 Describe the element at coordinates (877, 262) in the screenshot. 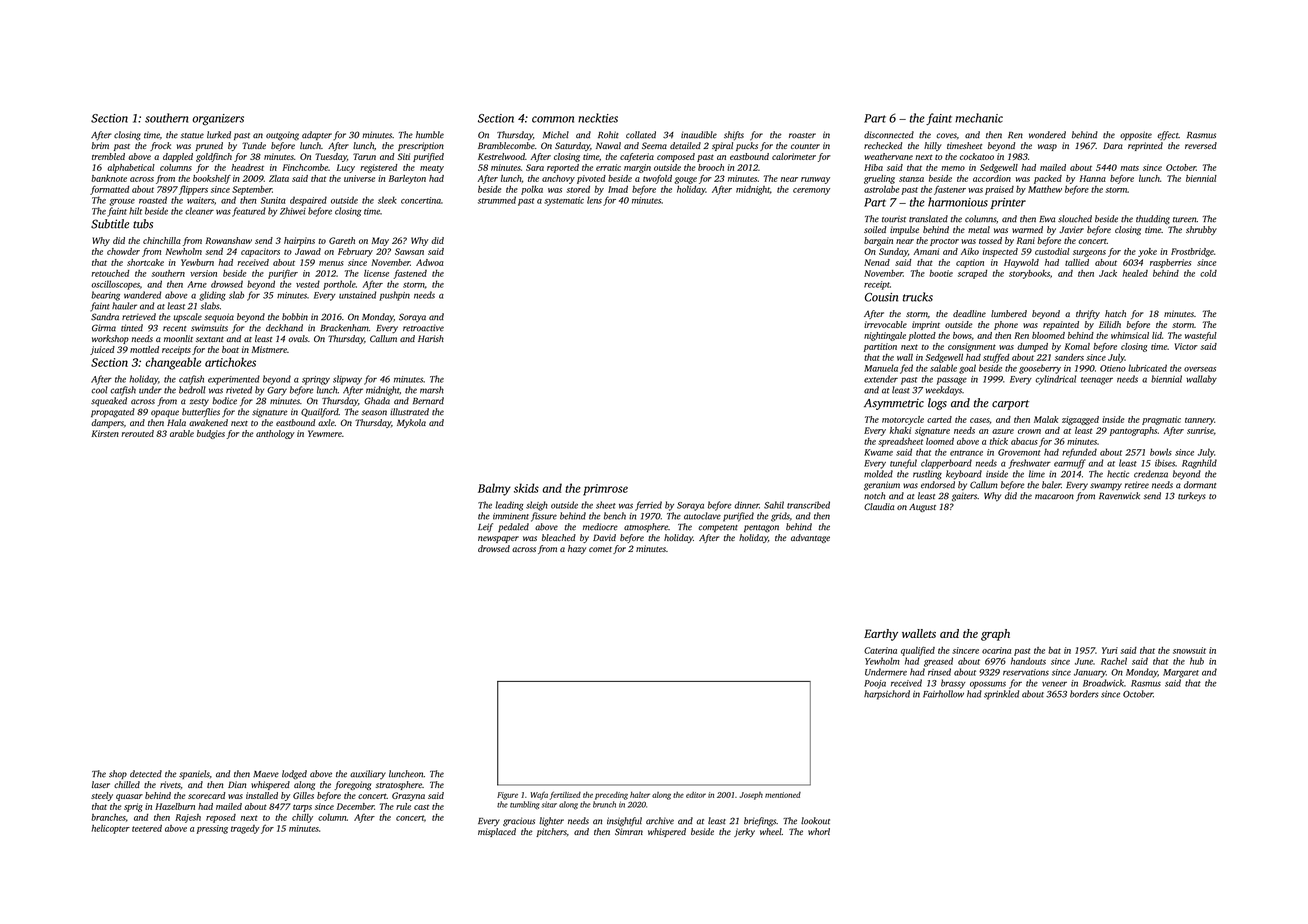

I see `Nenad` at that location.
